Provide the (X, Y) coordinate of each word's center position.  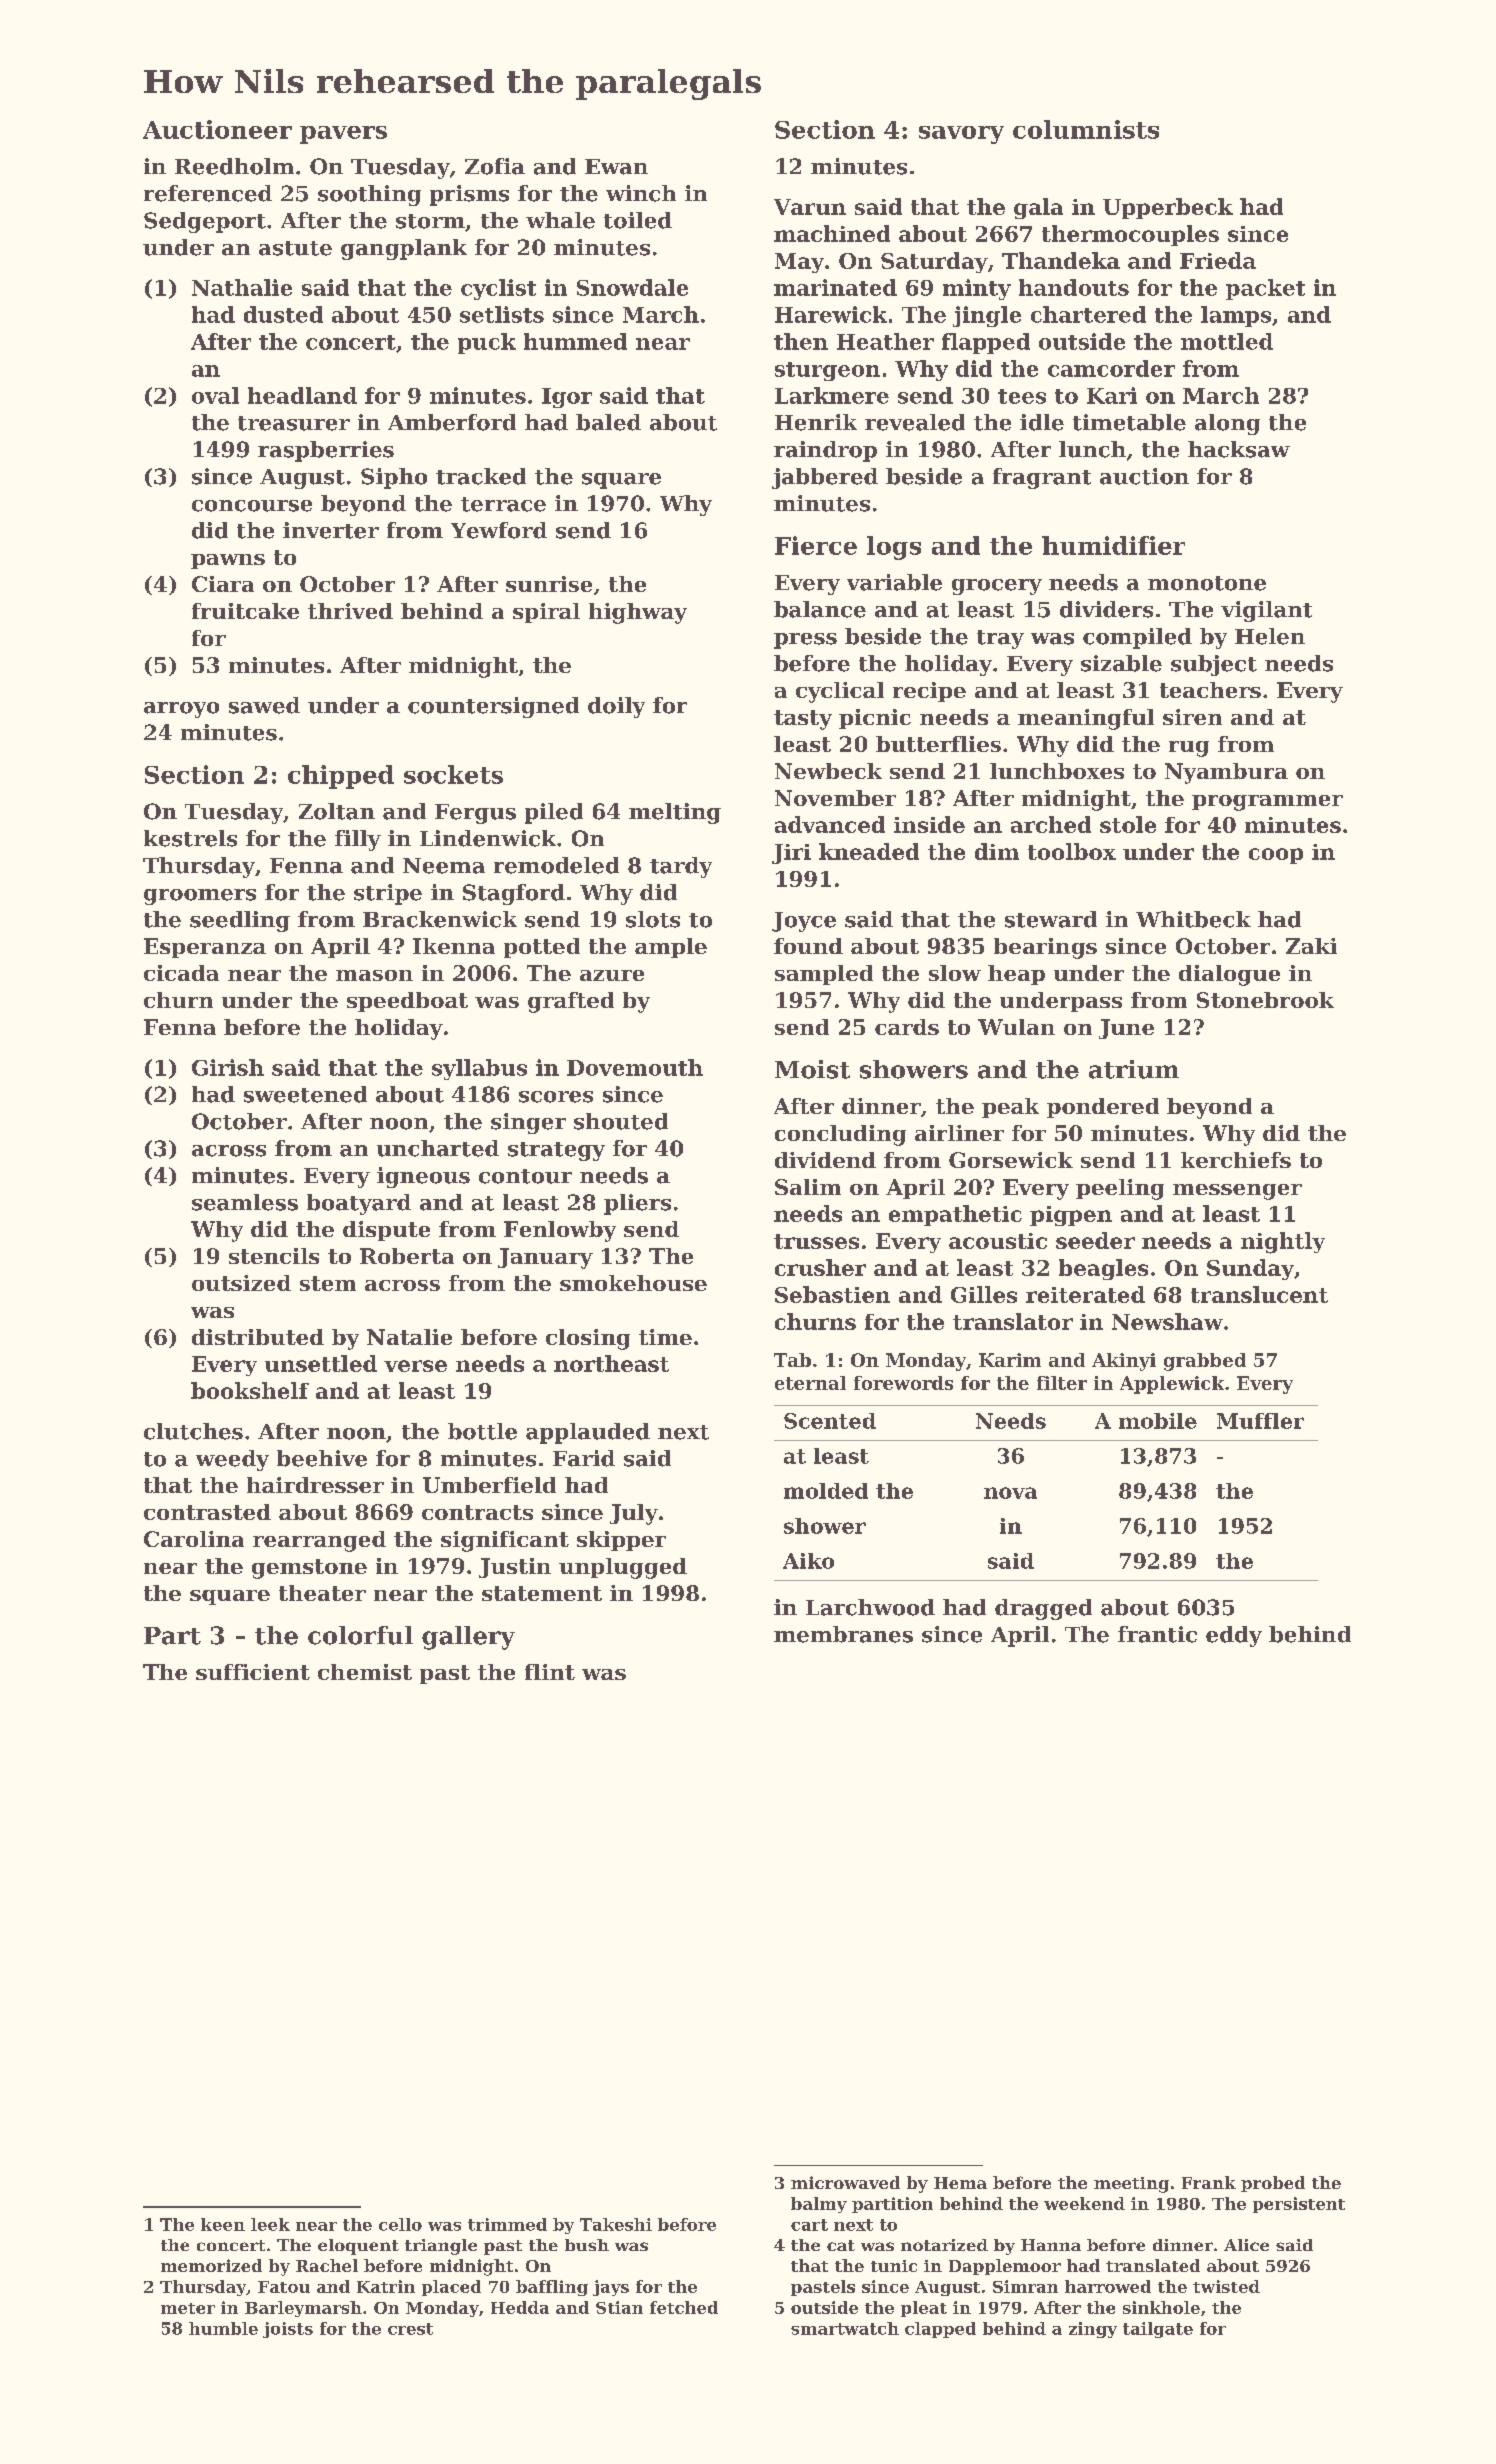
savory (961, 135)
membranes (843, 1634)
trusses (816, 1241)
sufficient (253, 1672)
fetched (684, 2307)
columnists (1086, 129)
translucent (1259, 1294)
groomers (200, 897)
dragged (1043, 1609)
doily (616, 707)
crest (410, 2329)
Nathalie (242, 287)
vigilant (1266, 611)
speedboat (407, 1002)
